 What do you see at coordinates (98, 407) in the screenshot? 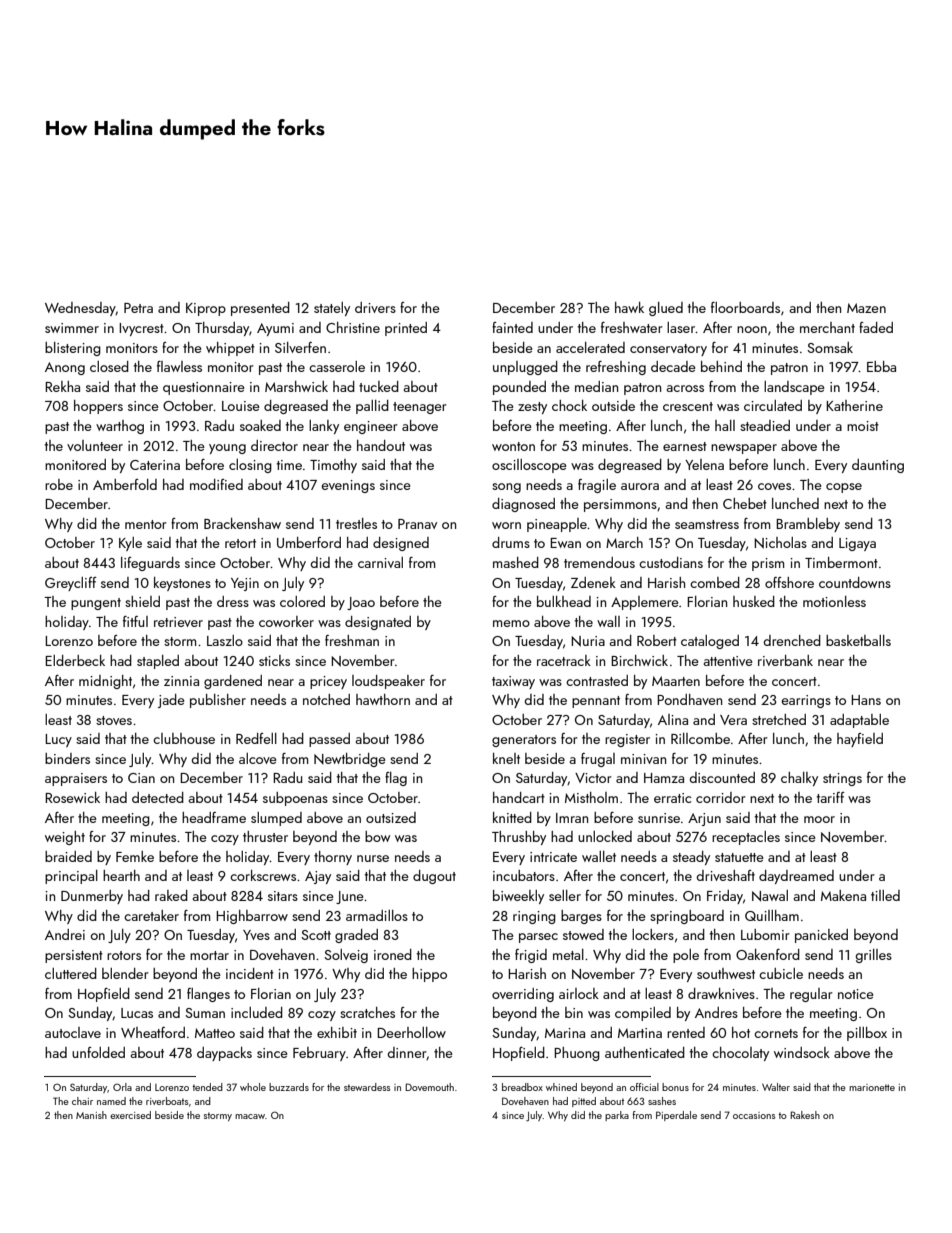
I see `hoppers` at bounding box center [98, 407].
